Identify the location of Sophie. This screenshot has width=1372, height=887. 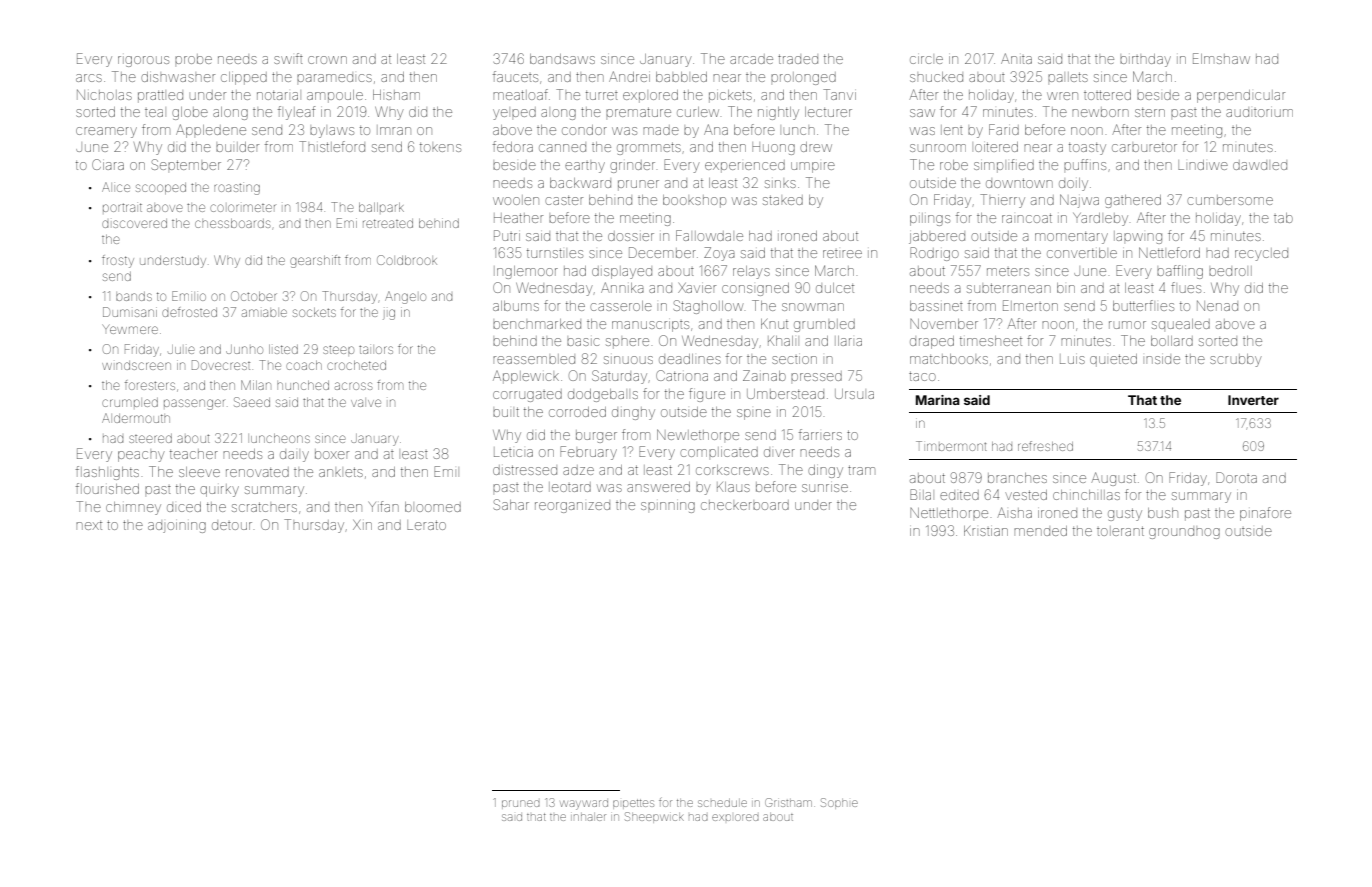
(839, 802).
